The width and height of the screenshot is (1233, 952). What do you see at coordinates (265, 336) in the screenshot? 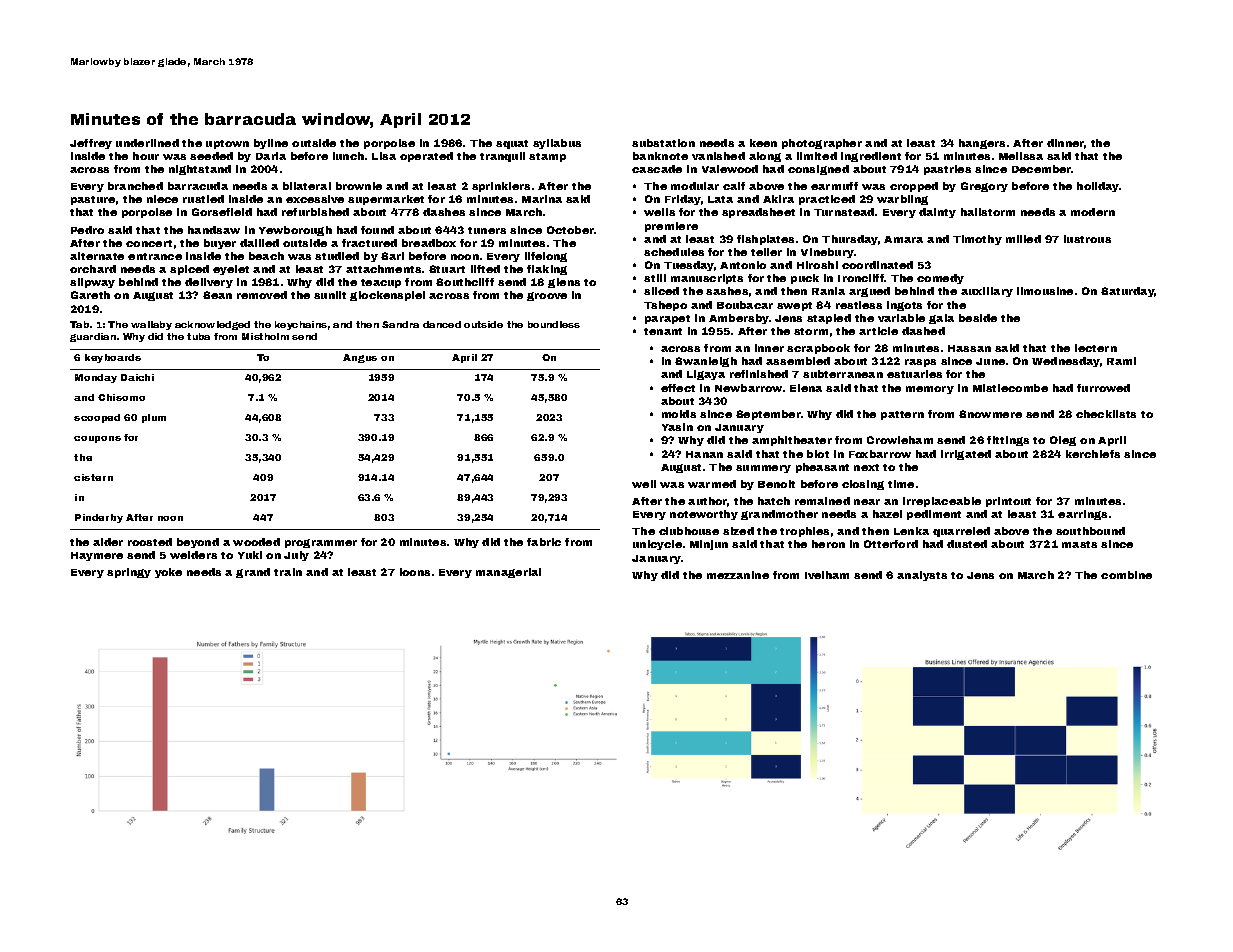
I see `Mistholm` at bounding box center [265, 336].
